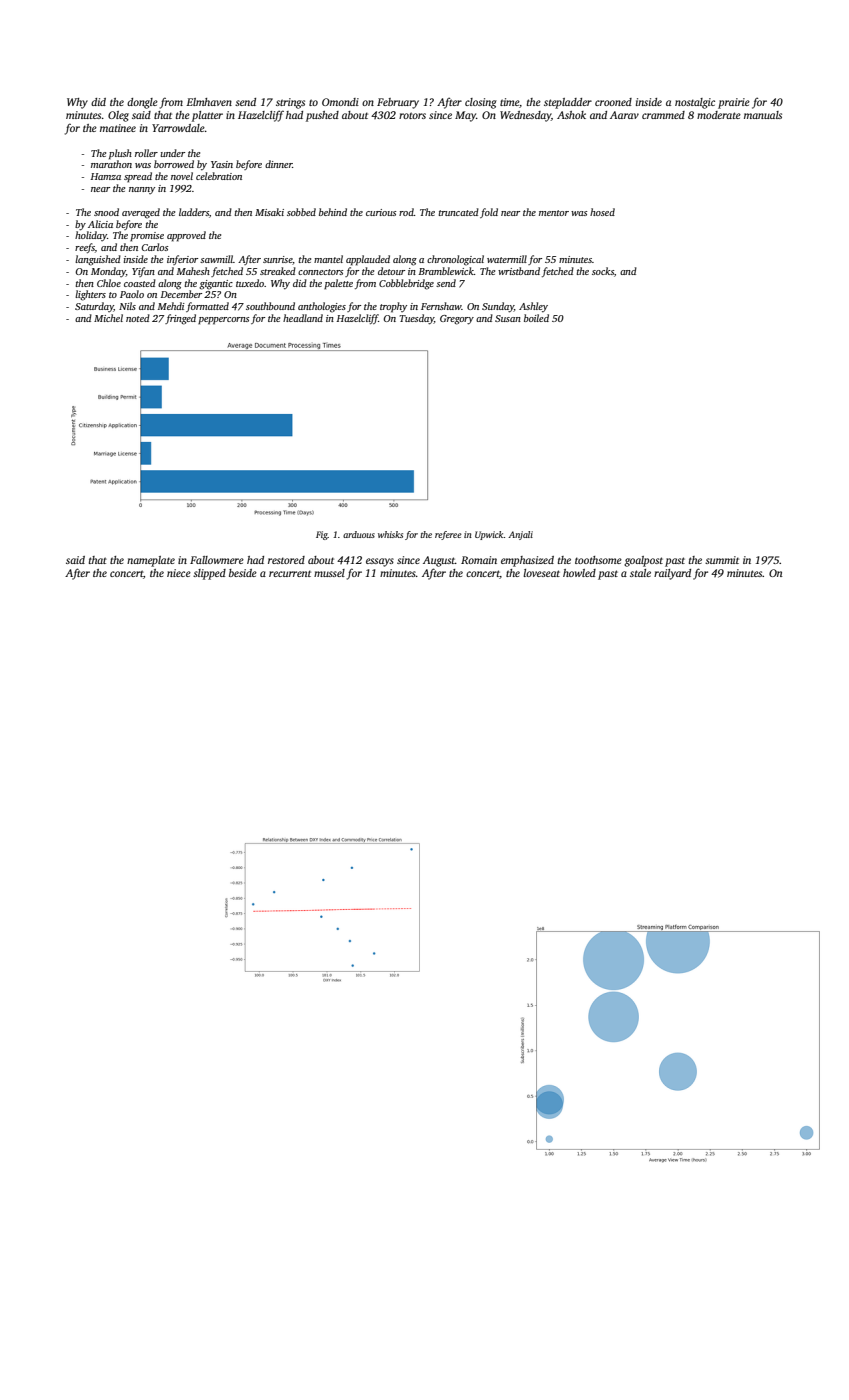 Image resolution: width=849 pixels, height=1400 pixels. I want to click on socks, so click(603, 271).
